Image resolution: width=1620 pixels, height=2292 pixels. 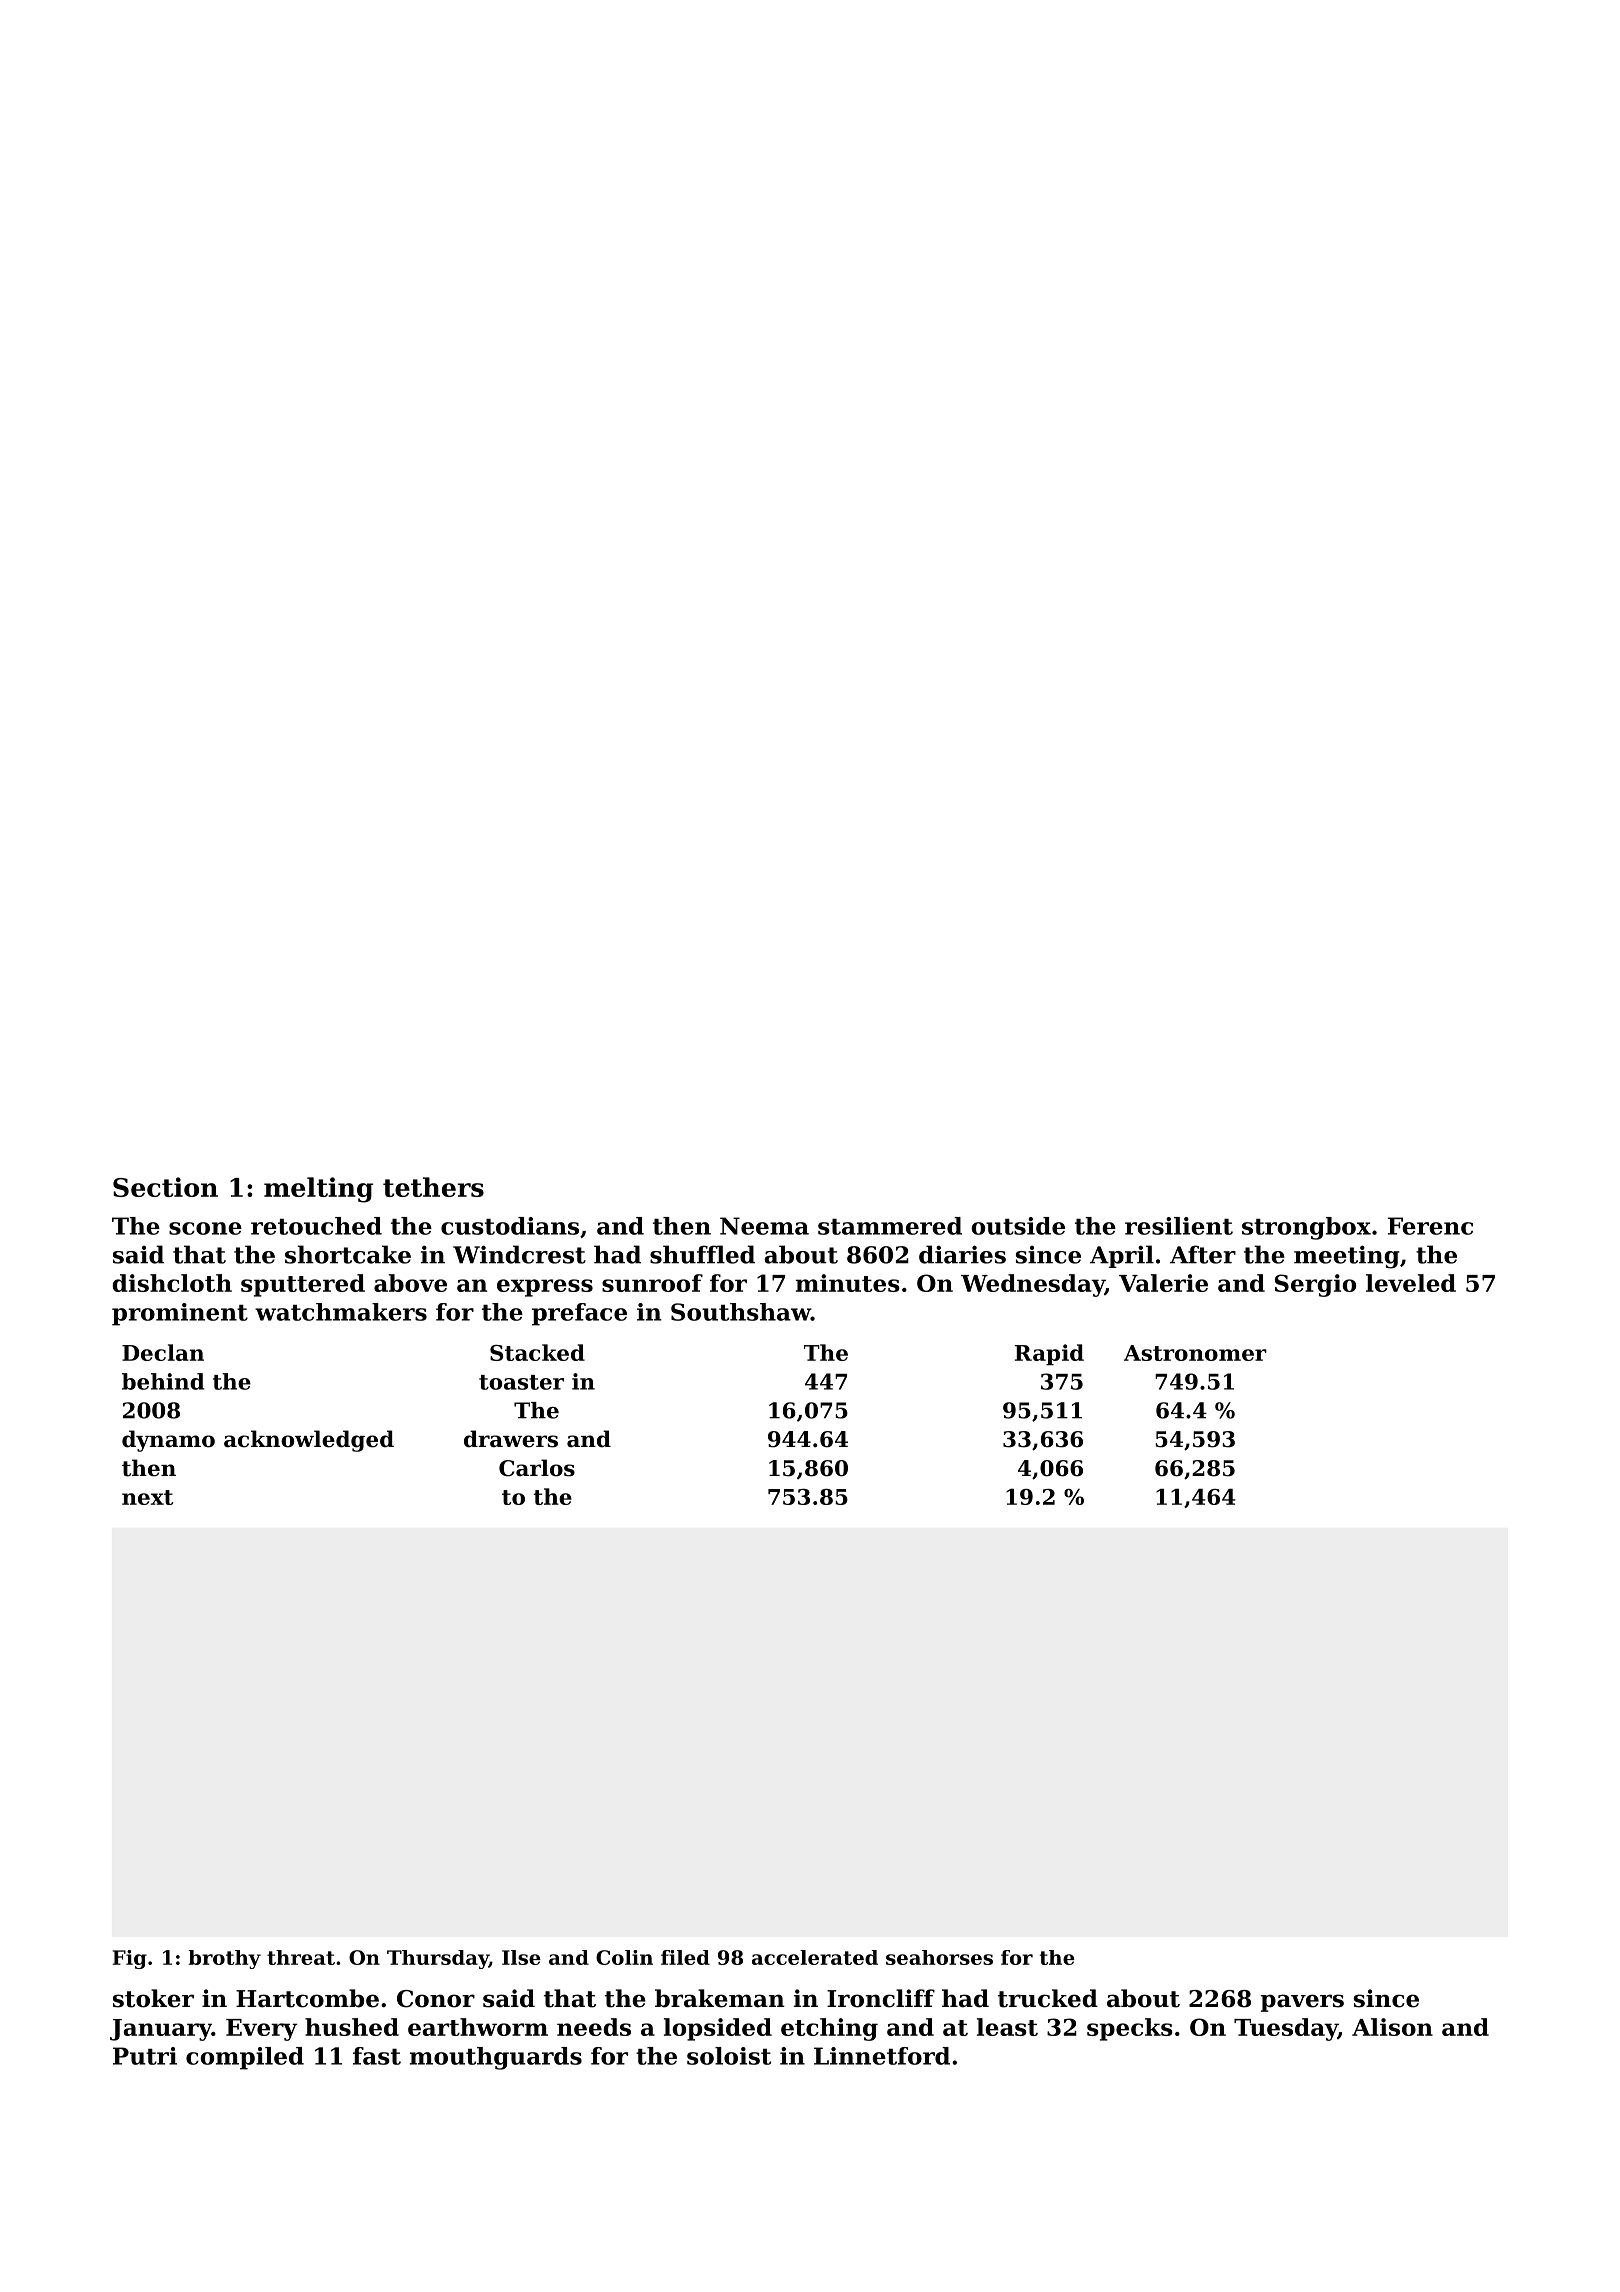 What do you see at coordinates (537, 1468) in the page?
I see `Carlos` at bounding box center [537, 1468].
